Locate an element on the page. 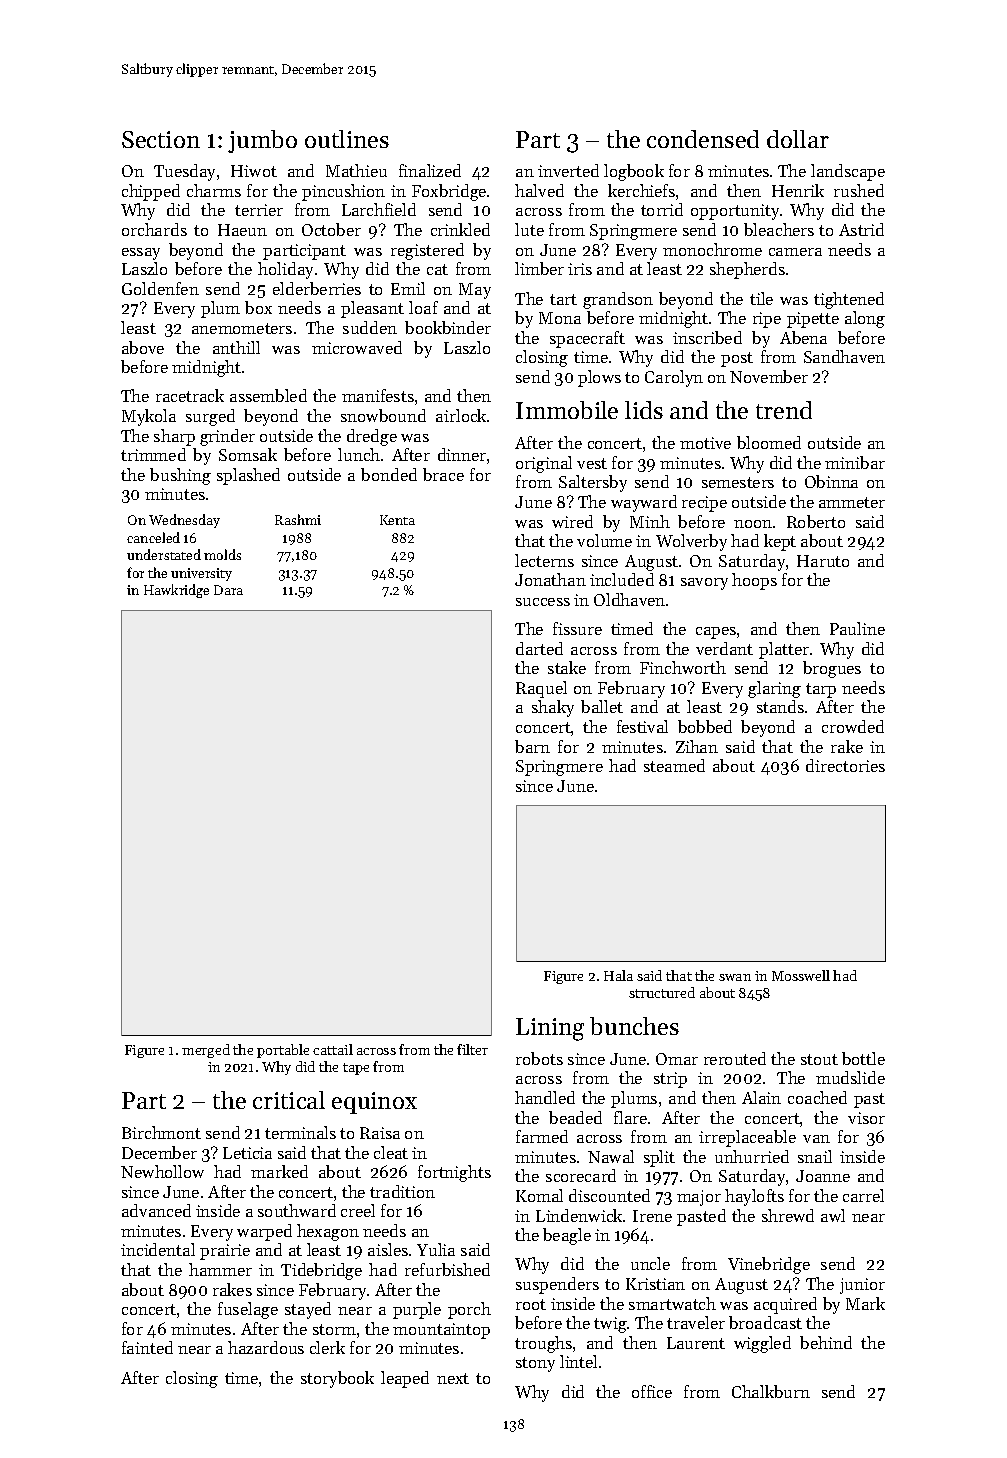 This document has height=1458, width=1007. storybook is located at coordinates (337, 1379).
